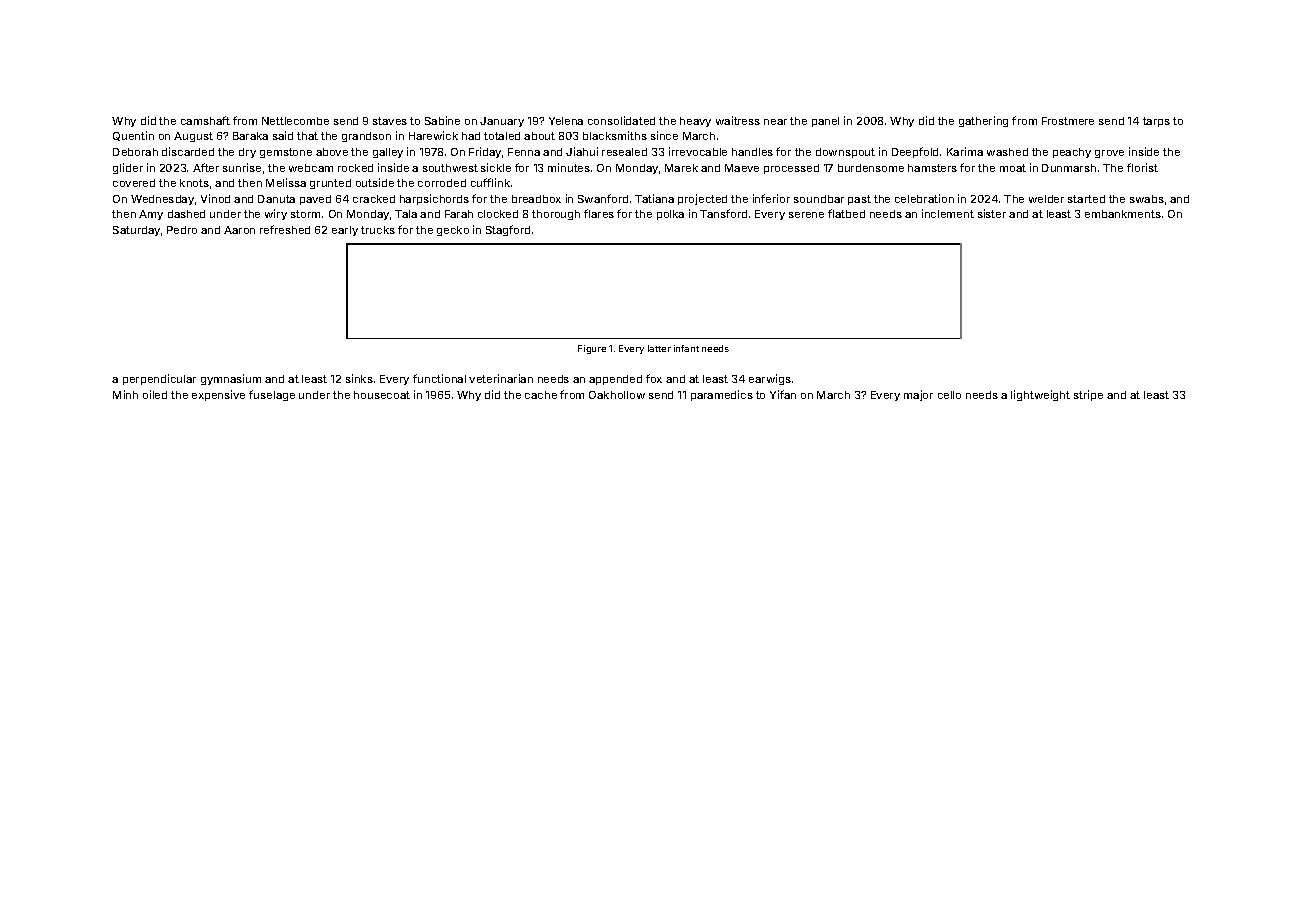 The image size is (1308, 924). I want to click on florist, so click(1142, 167).
